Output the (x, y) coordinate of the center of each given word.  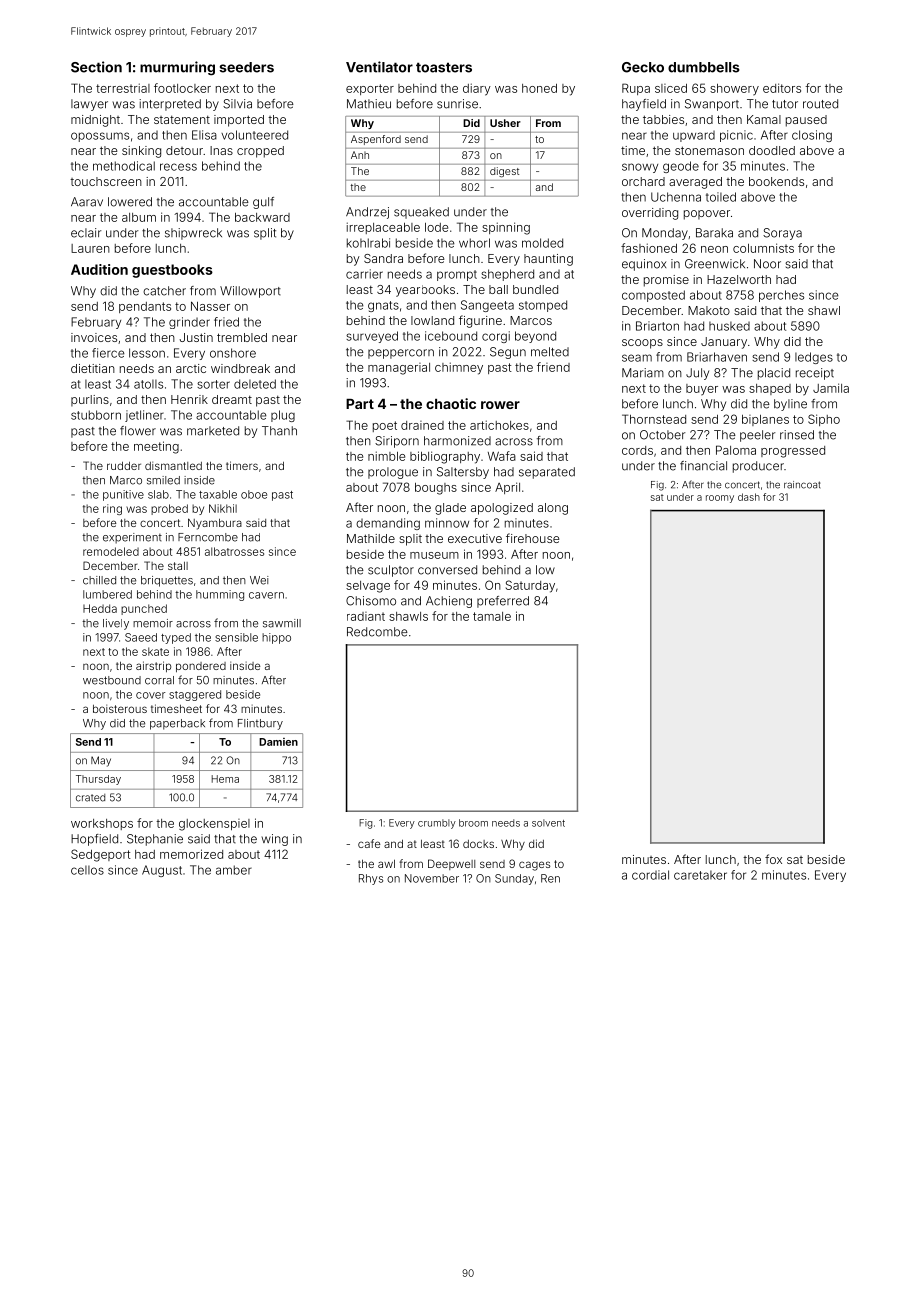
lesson (147, 353)
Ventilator (379, 67)
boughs (436, 489)
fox (773, 859)
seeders (246, 67)
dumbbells (704, 67)
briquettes (167, 581)
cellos (87, 870)
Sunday (514, 879)
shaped (770, 389)
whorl (474, 243)
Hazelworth (739, 279)
